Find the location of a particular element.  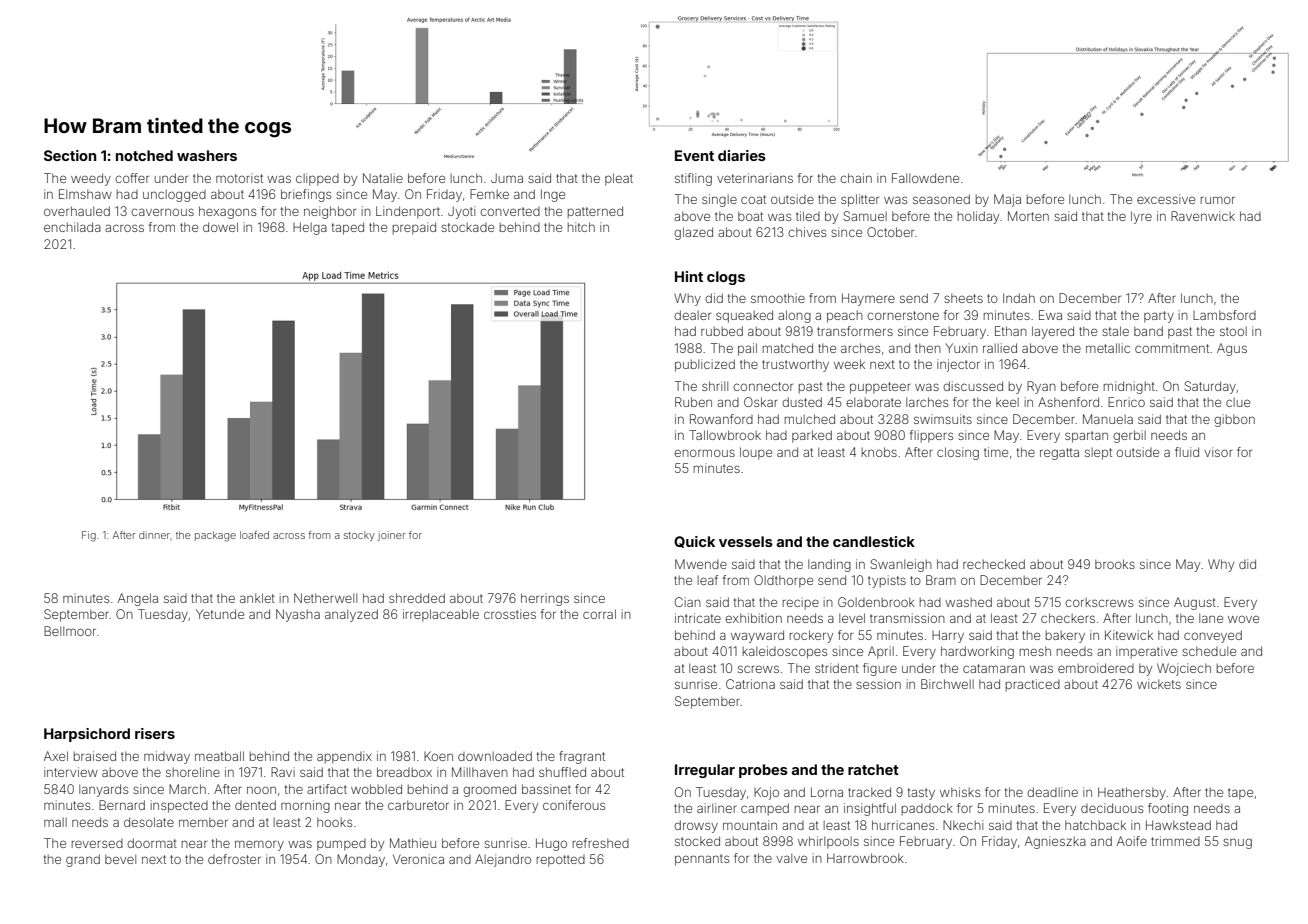

pennants is located at coordinates (702, 860).
